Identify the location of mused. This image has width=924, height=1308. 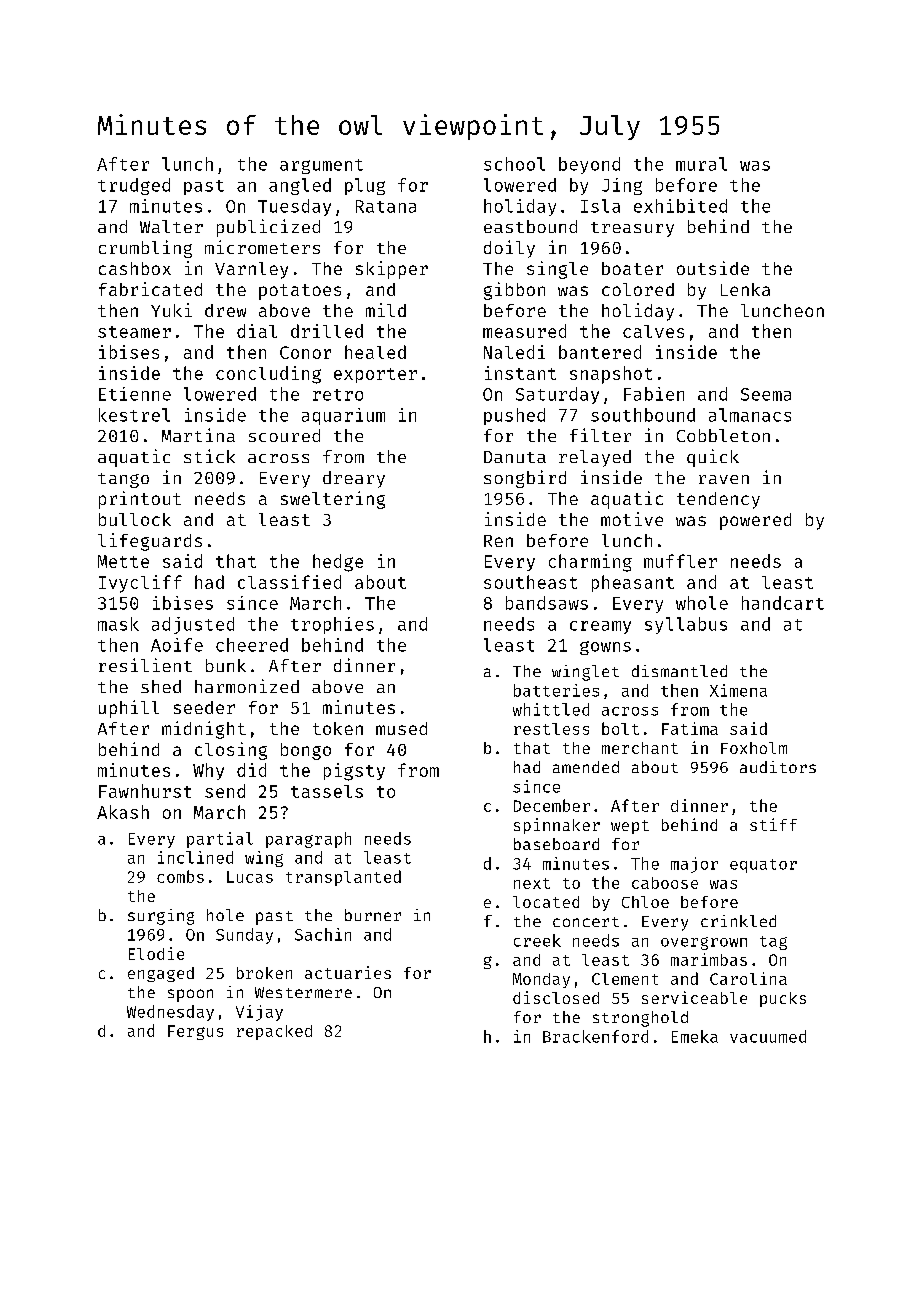
(401, 728).
